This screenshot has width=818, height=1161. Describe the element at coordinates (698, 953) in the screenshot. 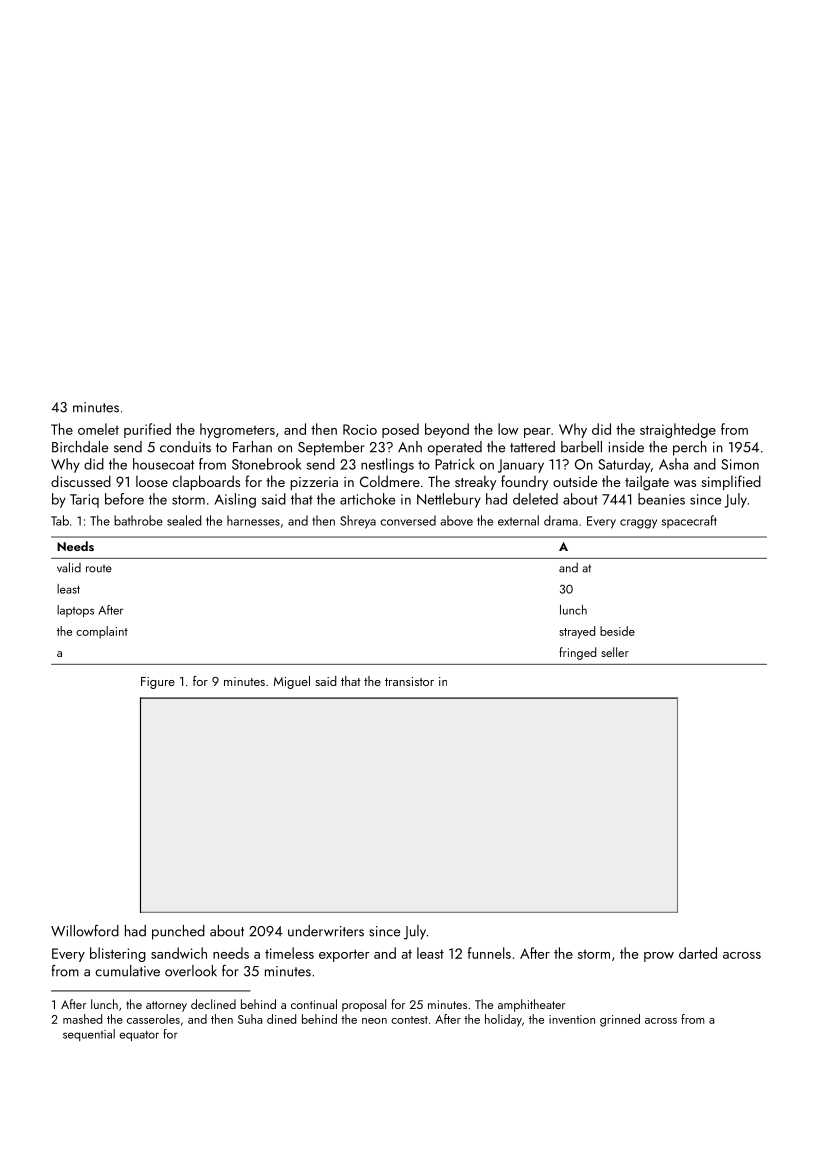

I see `darted` at that location.
